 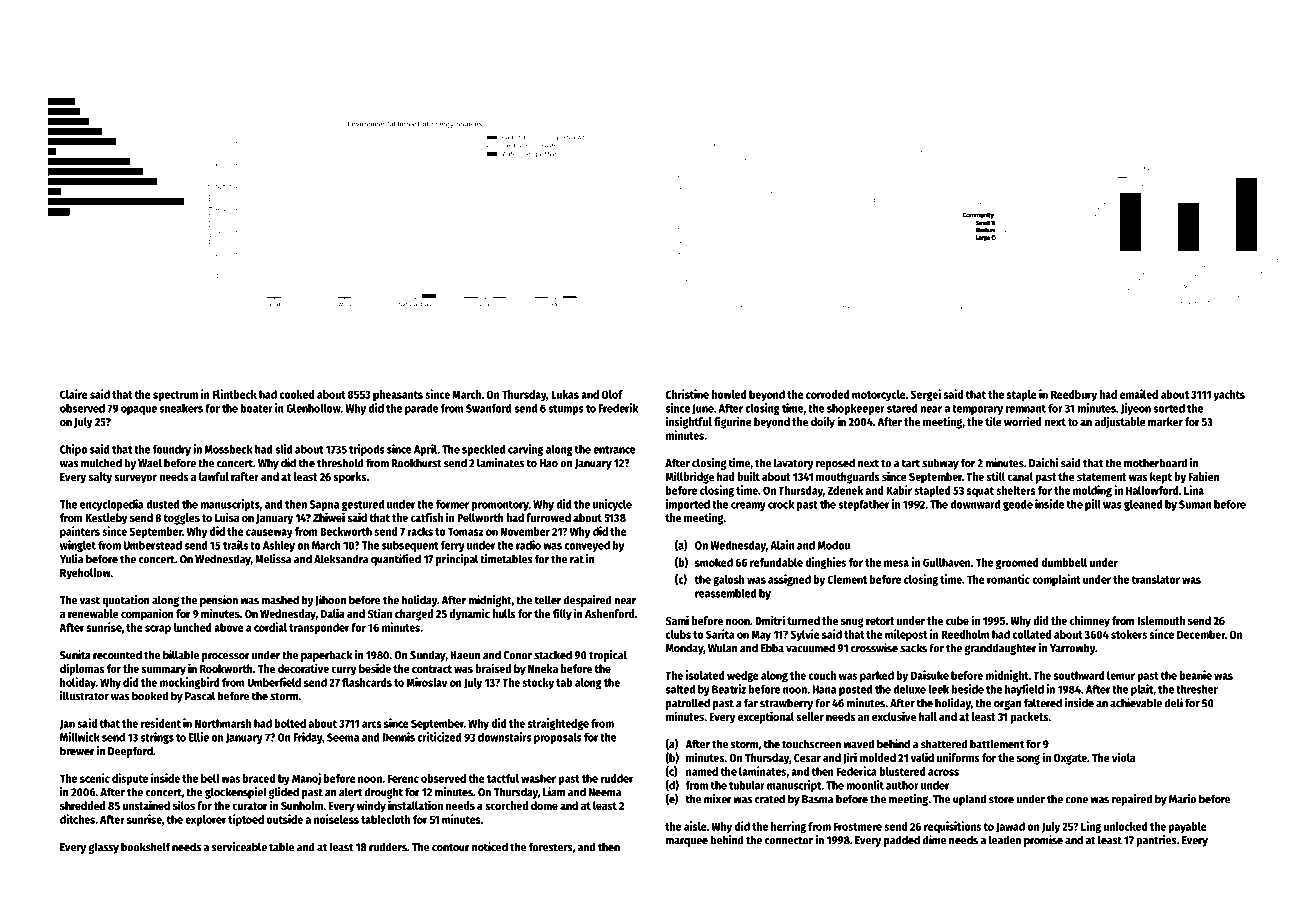 What do you see at coordinates (1139, 394) in the screenshot?
I see `emailed` at bounding box center [1139, 394].
